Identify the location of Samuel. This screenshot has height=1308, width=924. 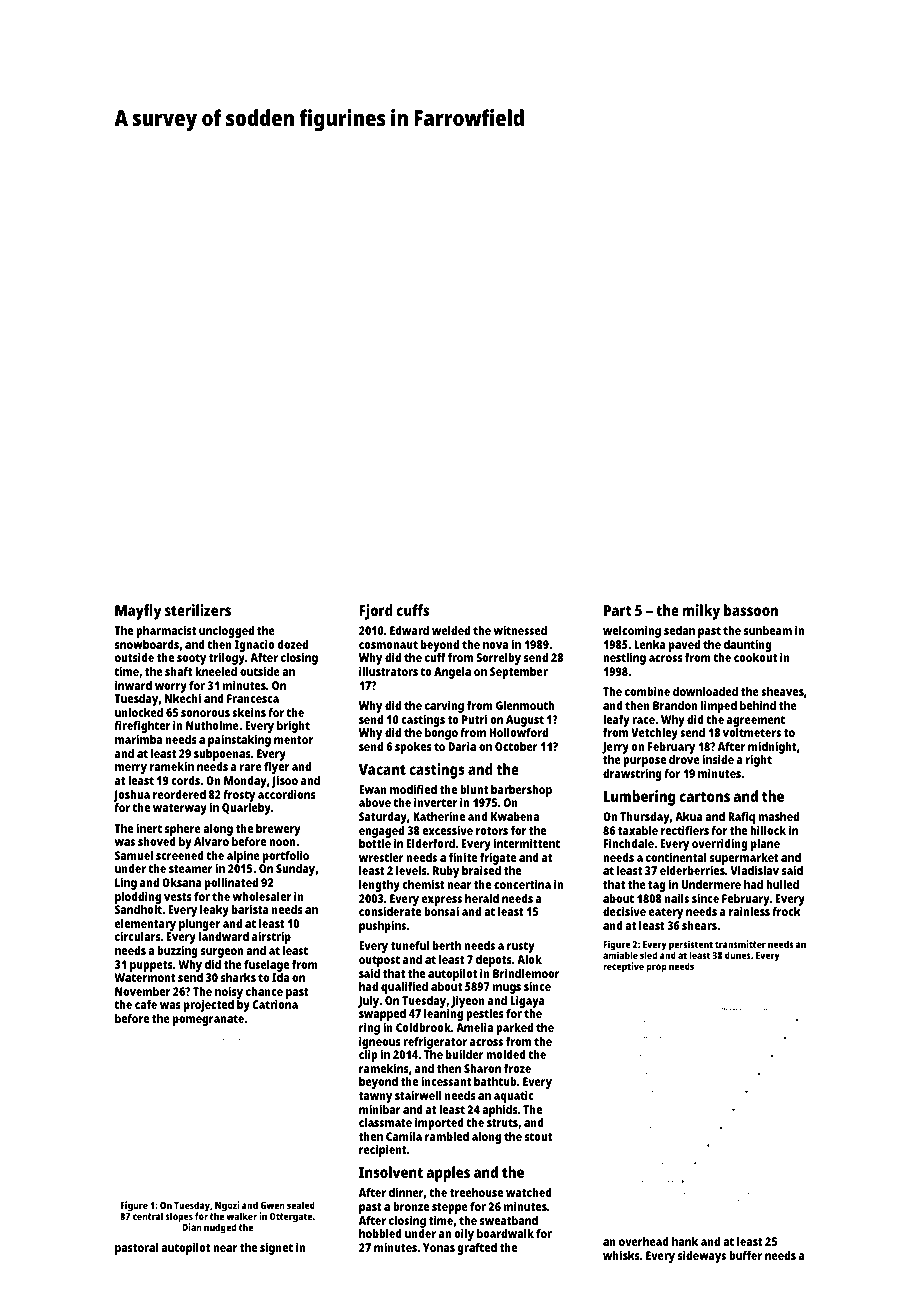
(134, 855).
